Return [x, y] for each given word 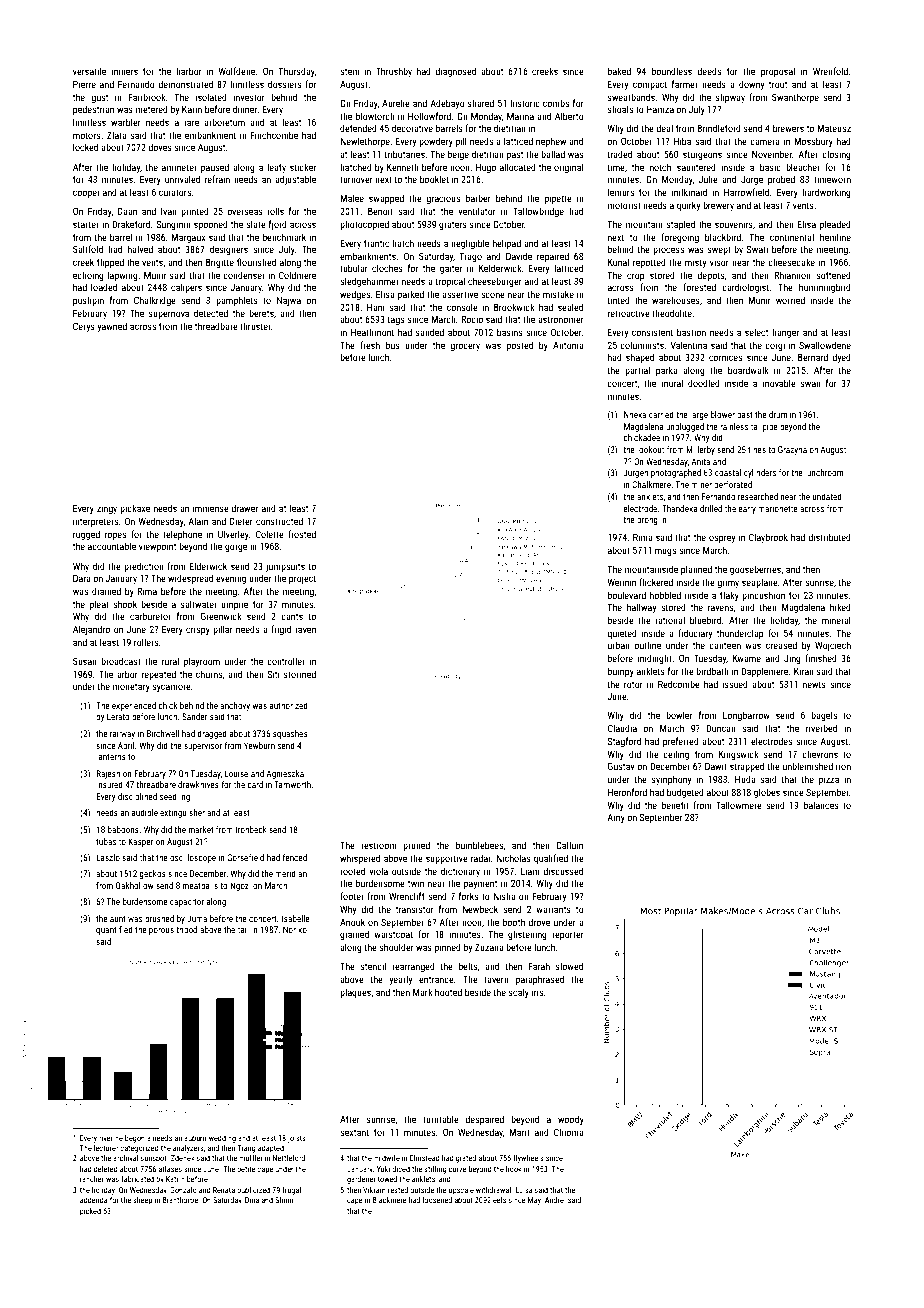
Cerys [84, 327]
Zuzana [489, 947]
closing [836, 155]
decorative [412, 128]
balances [821, 805]
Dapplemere [764, 672]
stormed [300, 674]
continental [792, 237]
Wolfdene [236, 71]
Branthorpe [180, 1201]
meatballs [200, 885]
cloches [387, 268]
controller [286, 661]
